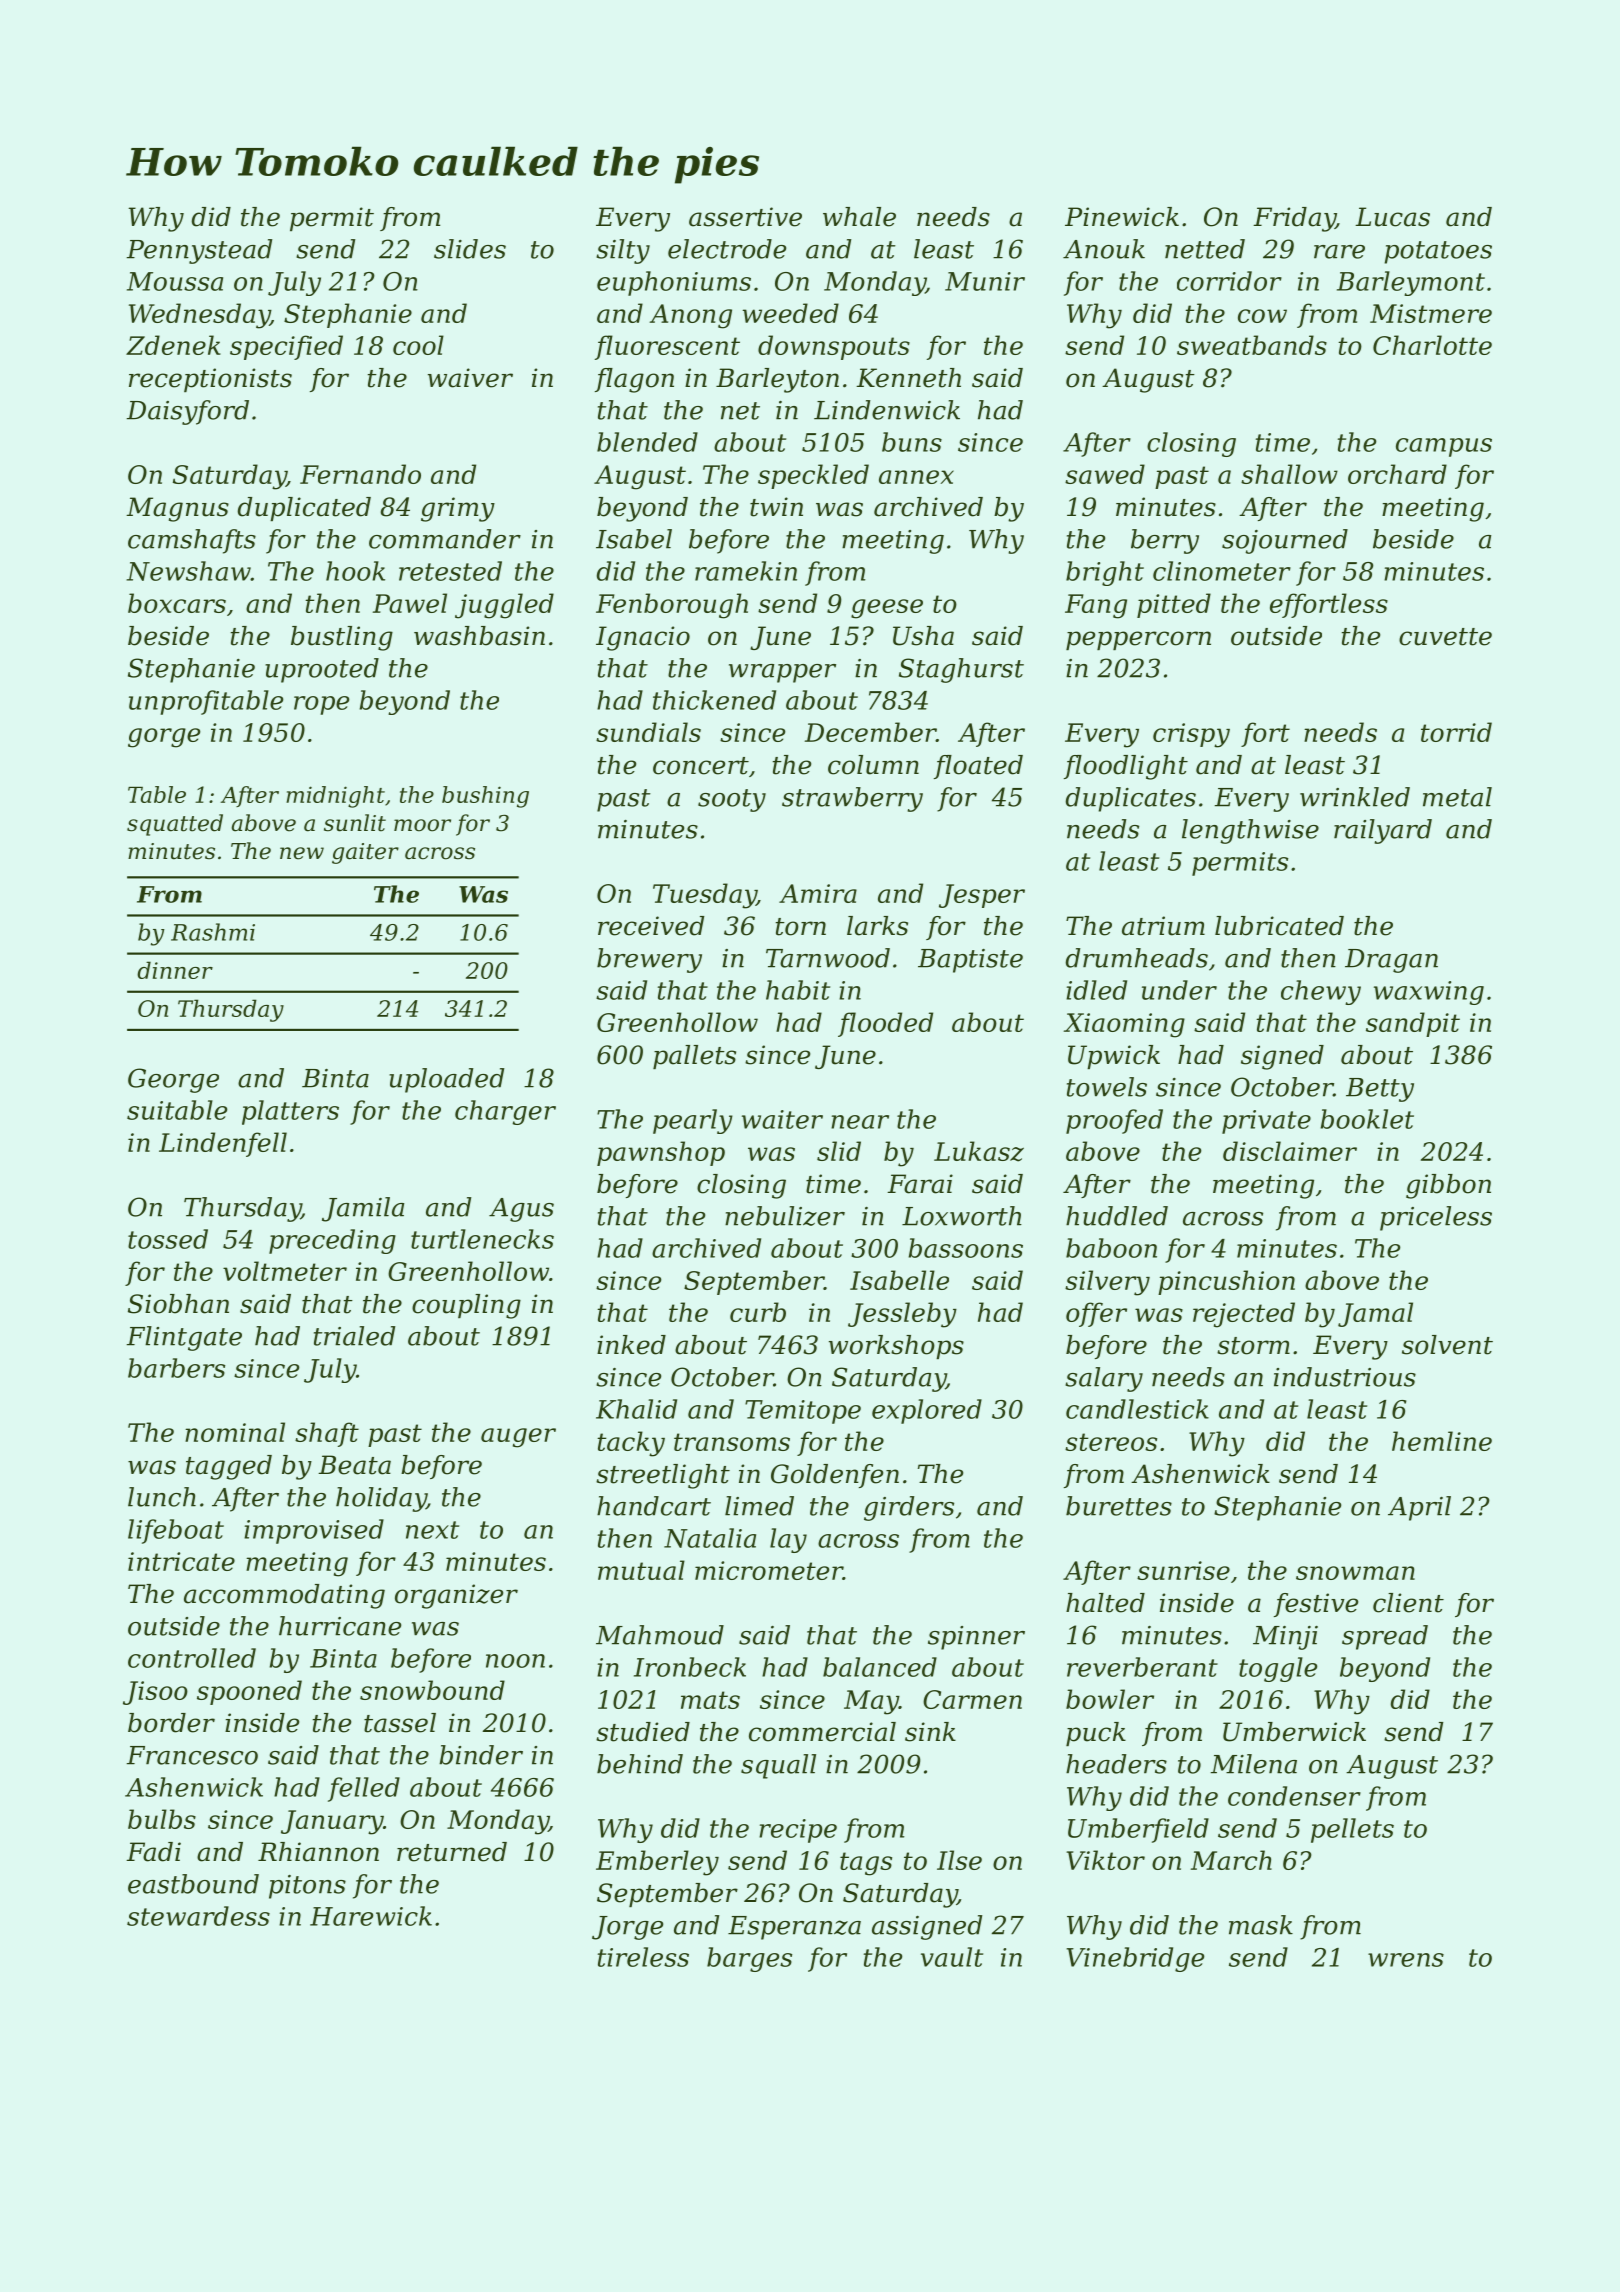 The image size is (1620, 2292). I want to click on Pennystead, so click(199, 251).
